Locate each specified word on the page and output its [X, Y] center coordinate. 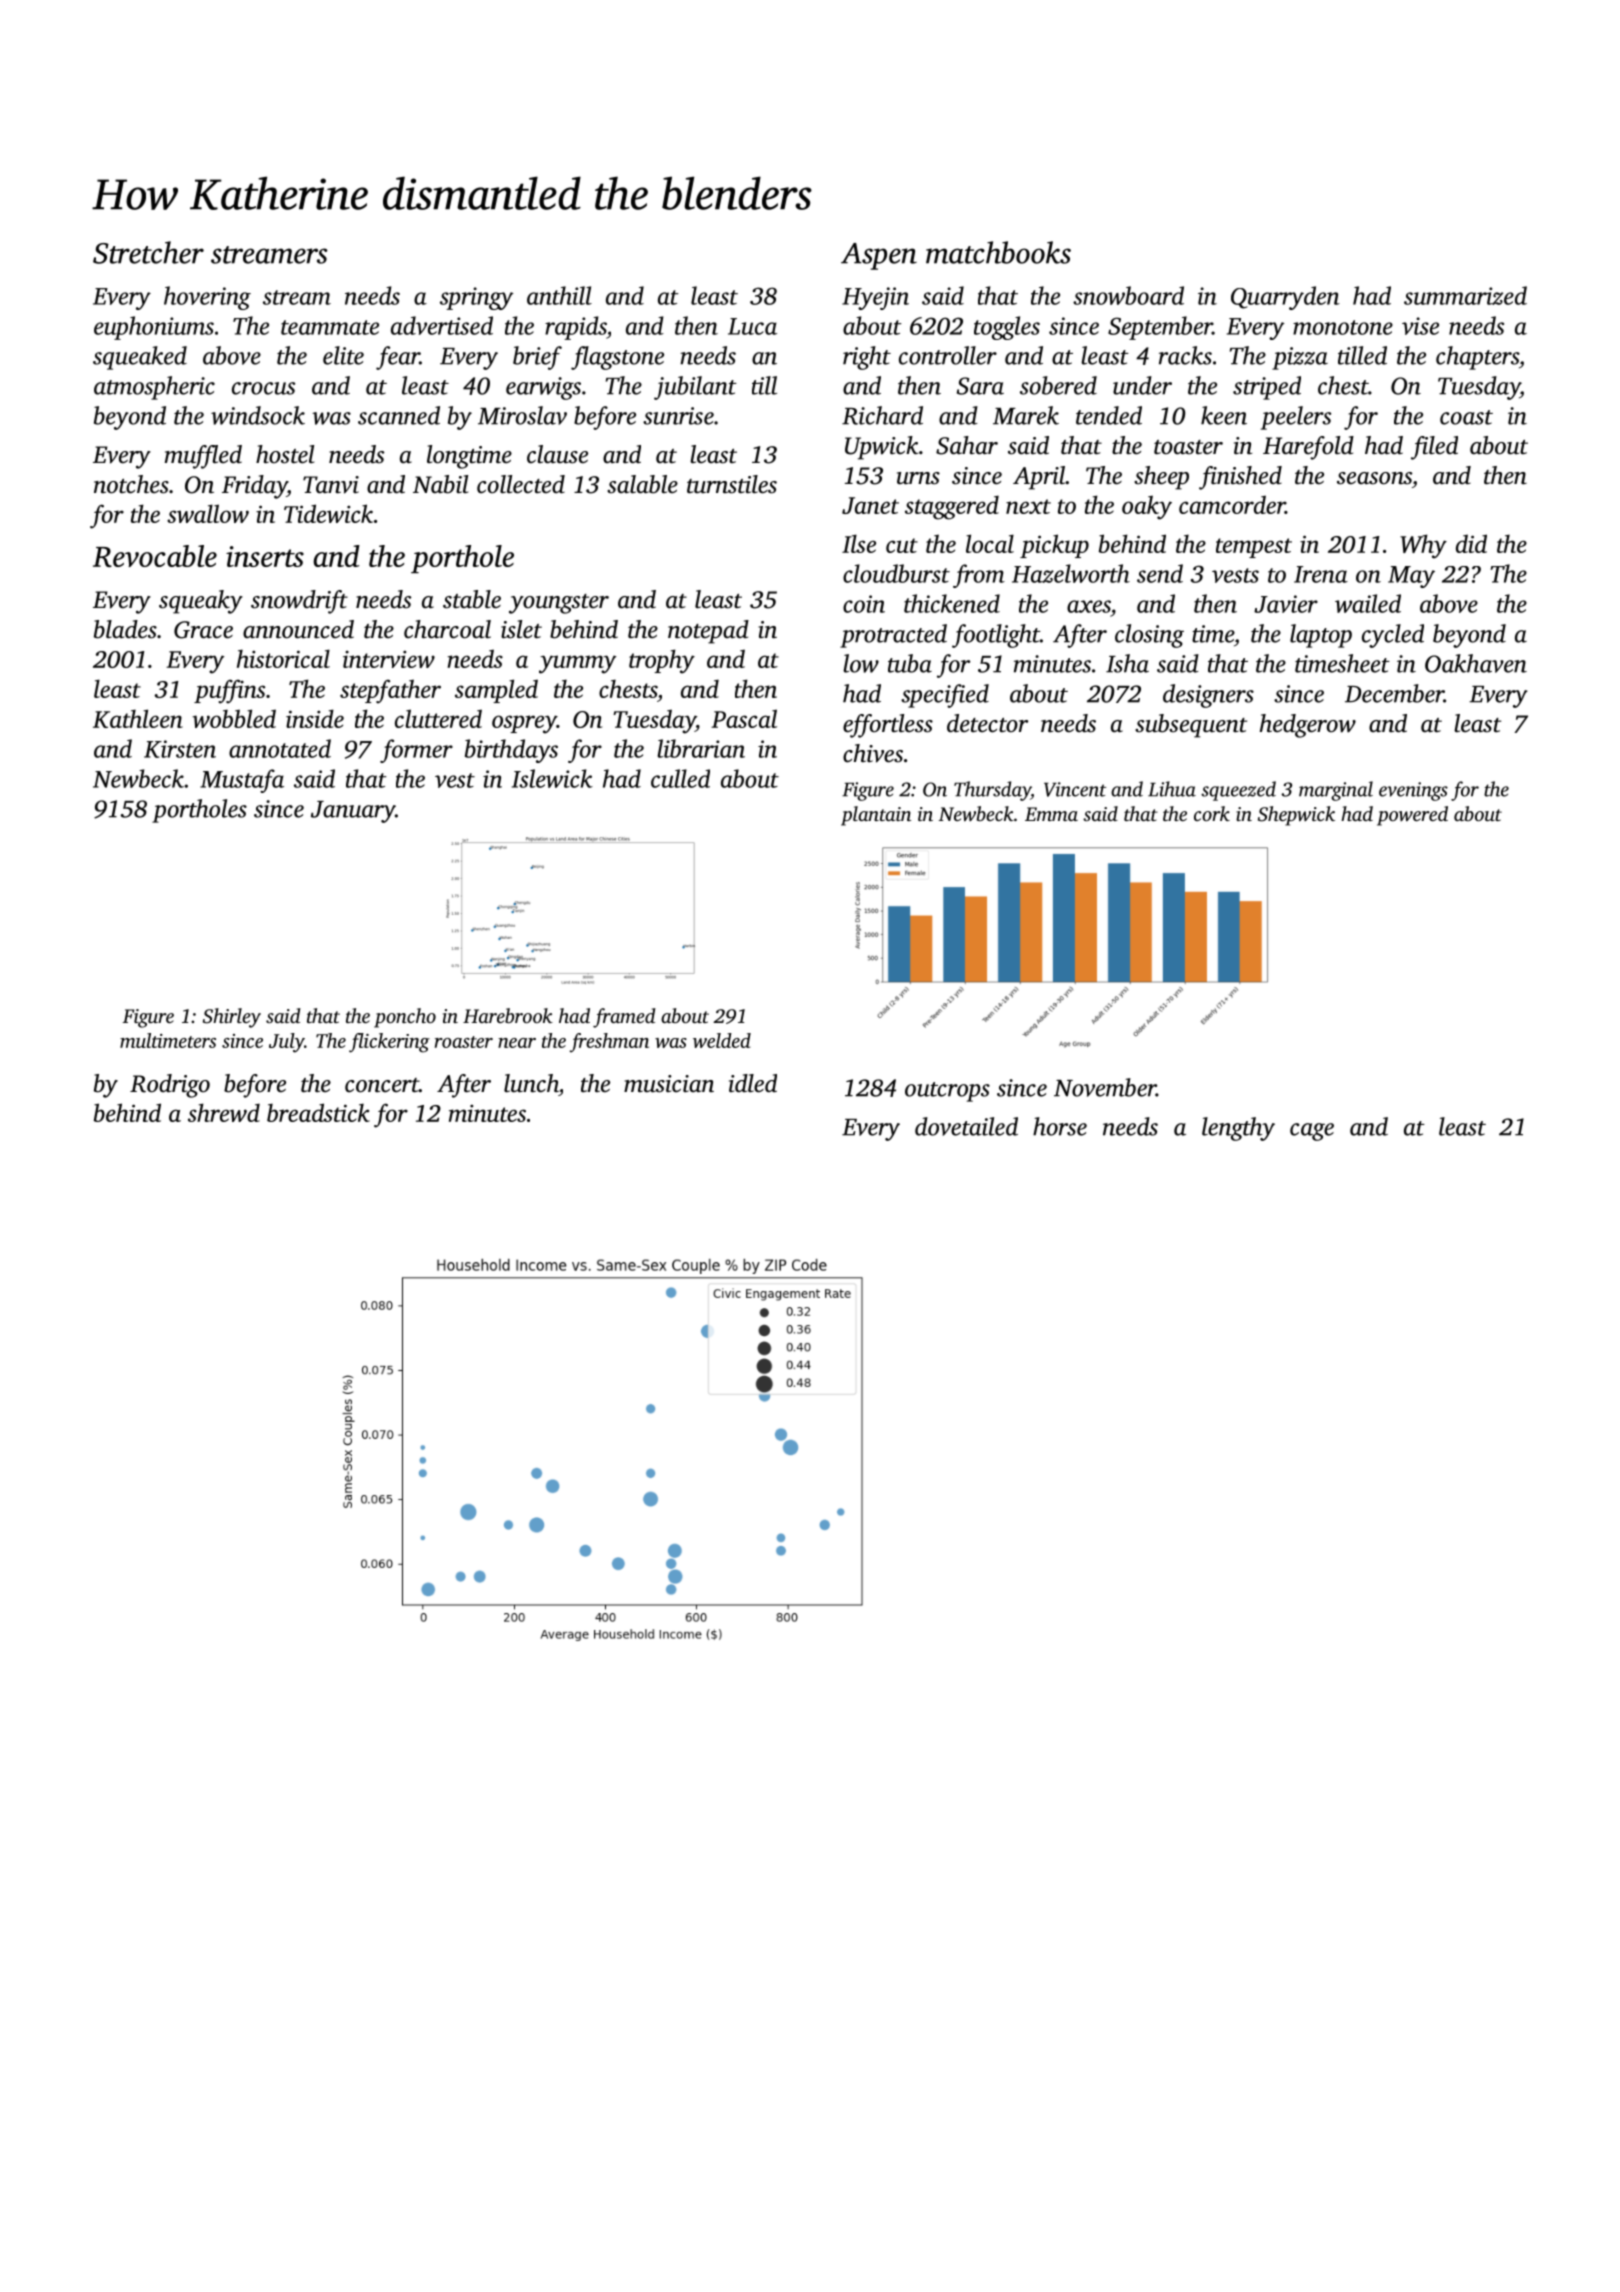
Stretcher [148, 252]
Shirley [232, 1018]
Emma [1051, 814]
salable [642, 484]
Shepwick [1296, 816]
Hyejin [875, 298]
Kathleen [138, 718]
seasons [1374, 478]
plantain [876, 816]
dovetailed [966, 1126]
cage [1312, 1132]
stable [472, 599]
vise [1420, 326]
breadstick [318, 1112]
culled [680, 778]
